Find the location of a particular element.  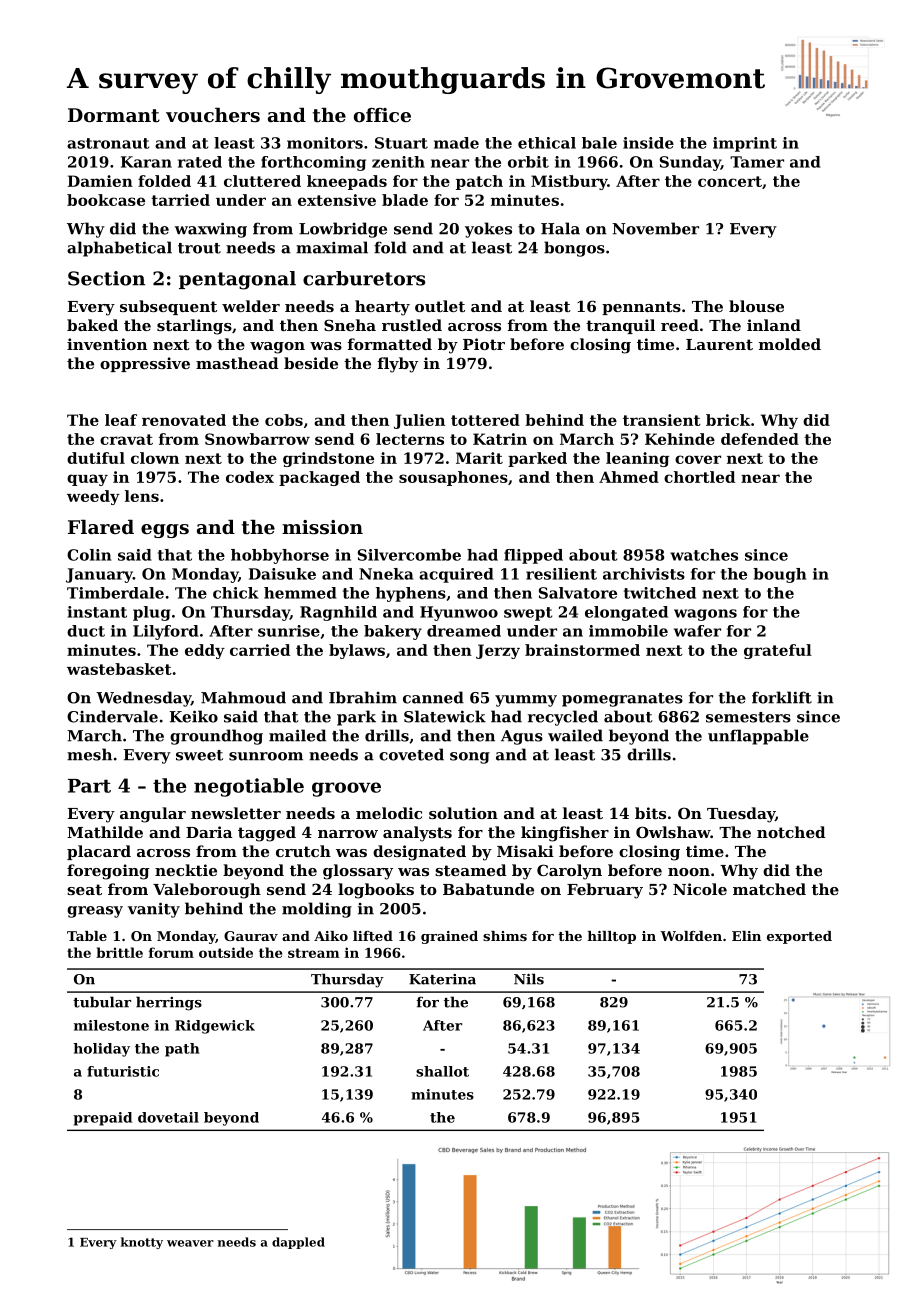

shallot is located at coordinates (442, 1071).
